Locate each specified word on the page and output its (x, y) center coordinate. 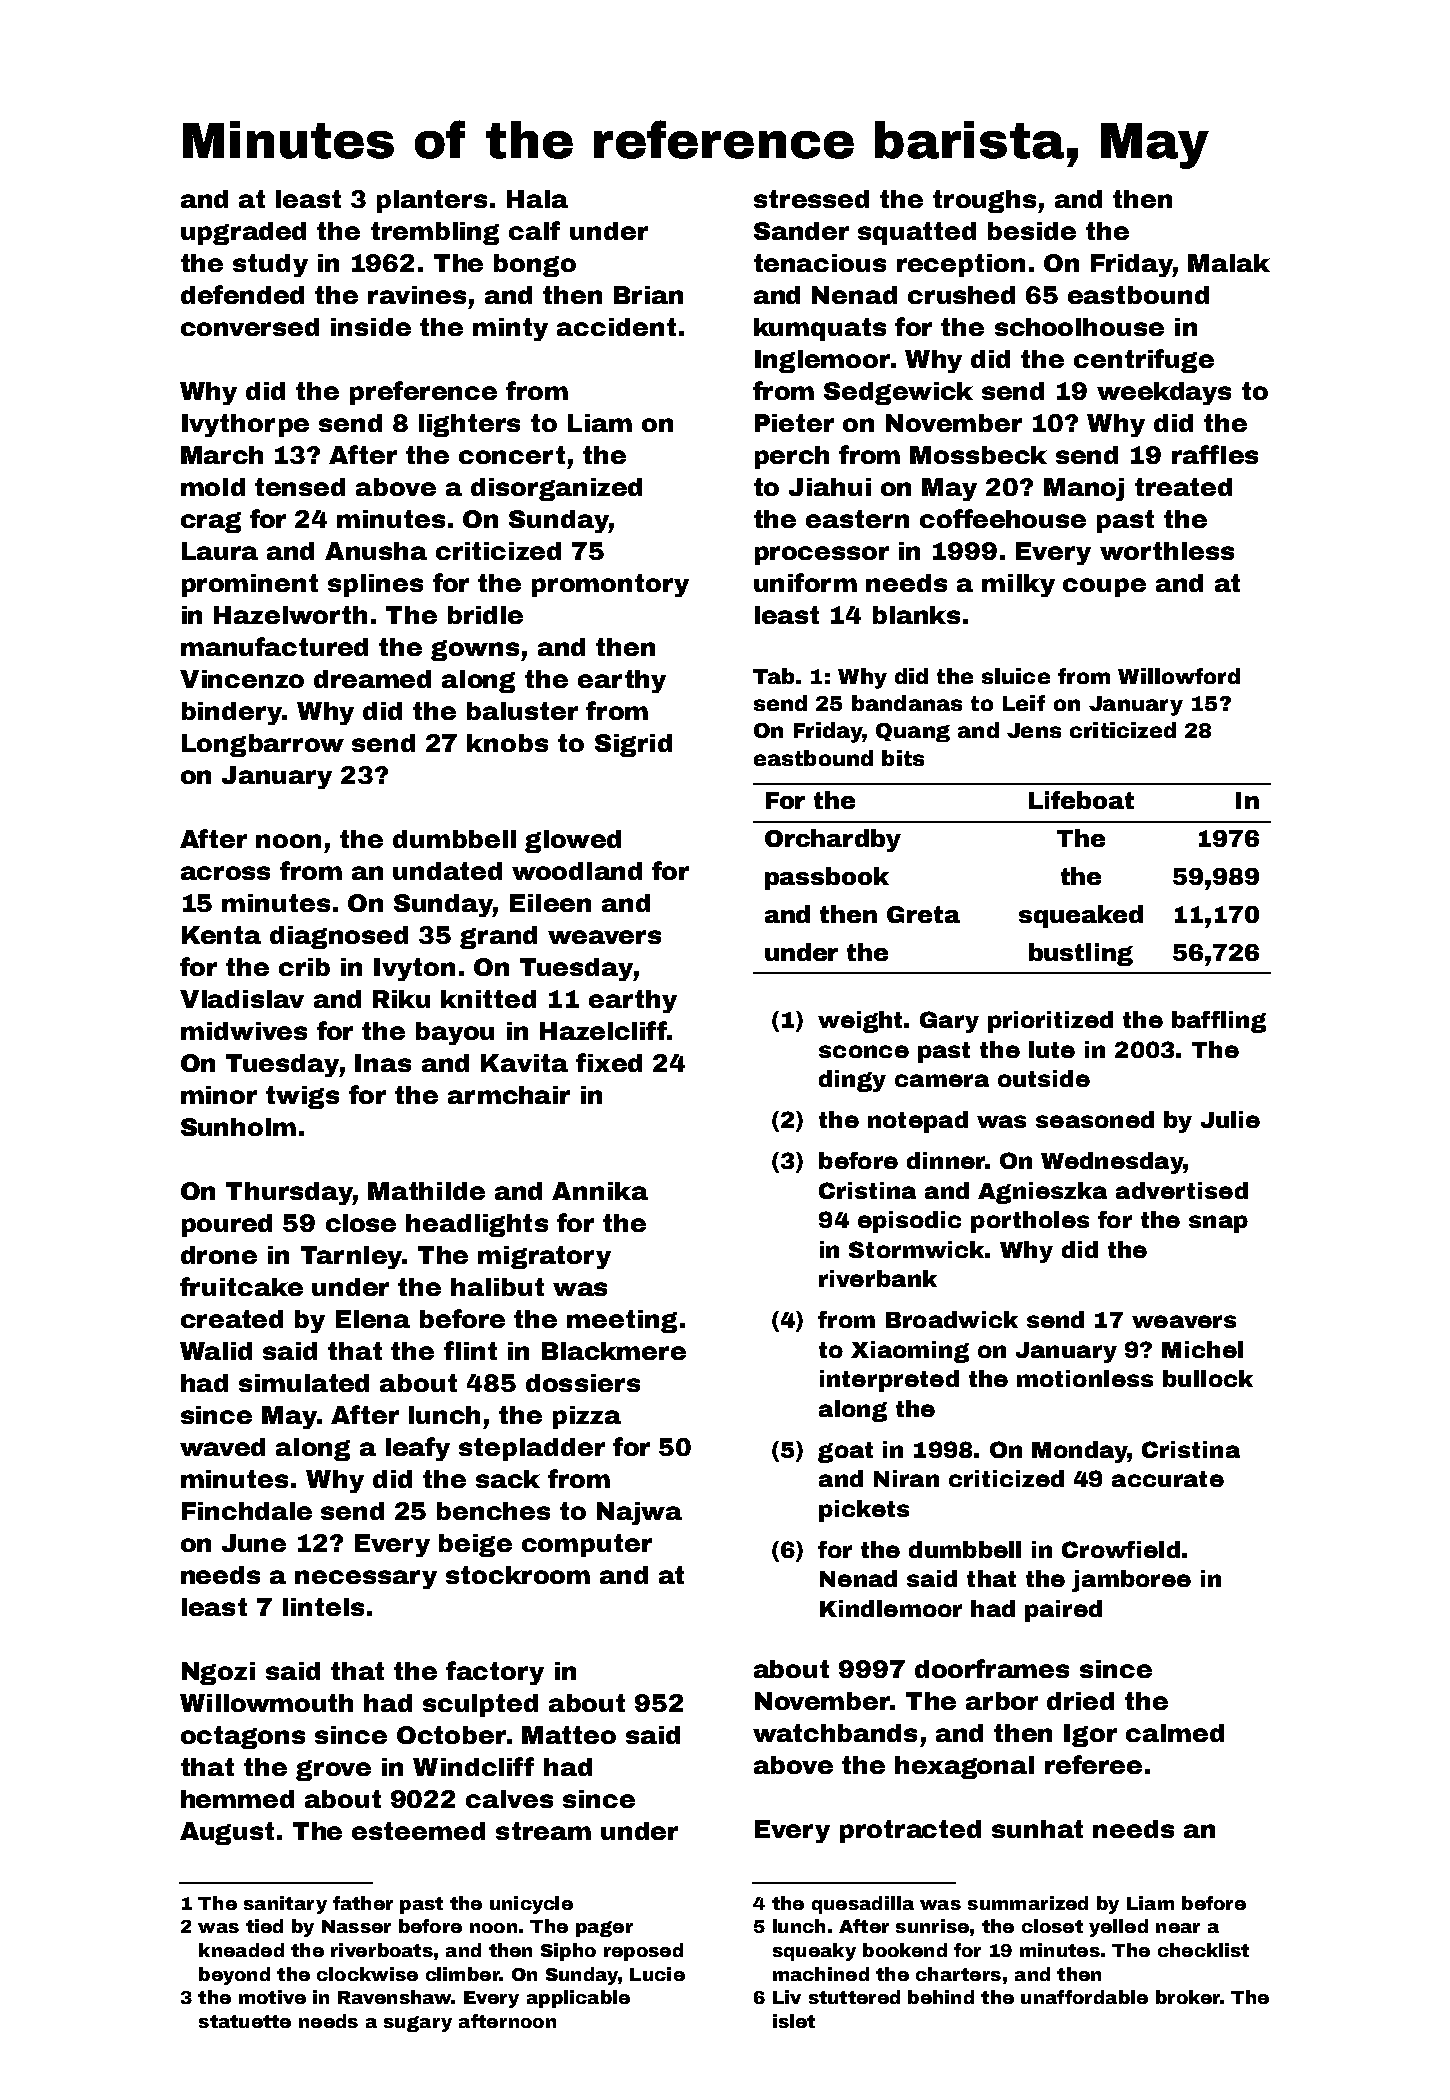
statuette (245, 2021)
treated (1183, 487)
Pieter (794, 423)
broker (1188, 1997)
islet (794, 2021)
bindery (232, 713)
